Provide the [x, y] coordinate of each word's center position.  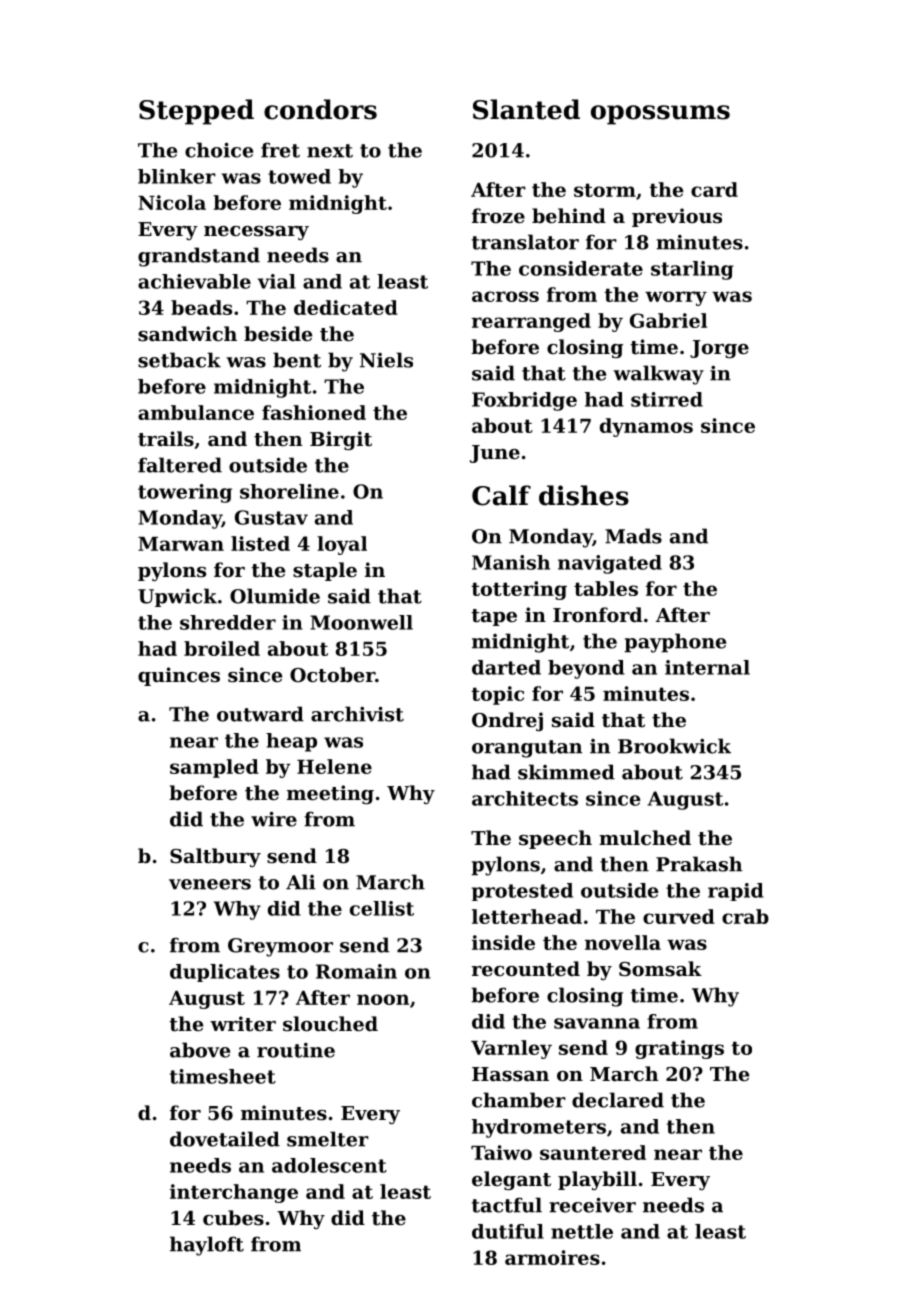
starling [692, 270]
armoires [552, 1257]
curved [679, 916]
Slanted [526, 109]
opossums [660, 115]
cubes [233, 1218]
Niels [386, 360]
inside [503, 942]
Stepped [196, 112]
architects [525, 798]
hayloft [207, 1246]
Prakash [699, 864]
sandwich [187, 333]
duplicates [225, 973]
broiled [222, 648]
